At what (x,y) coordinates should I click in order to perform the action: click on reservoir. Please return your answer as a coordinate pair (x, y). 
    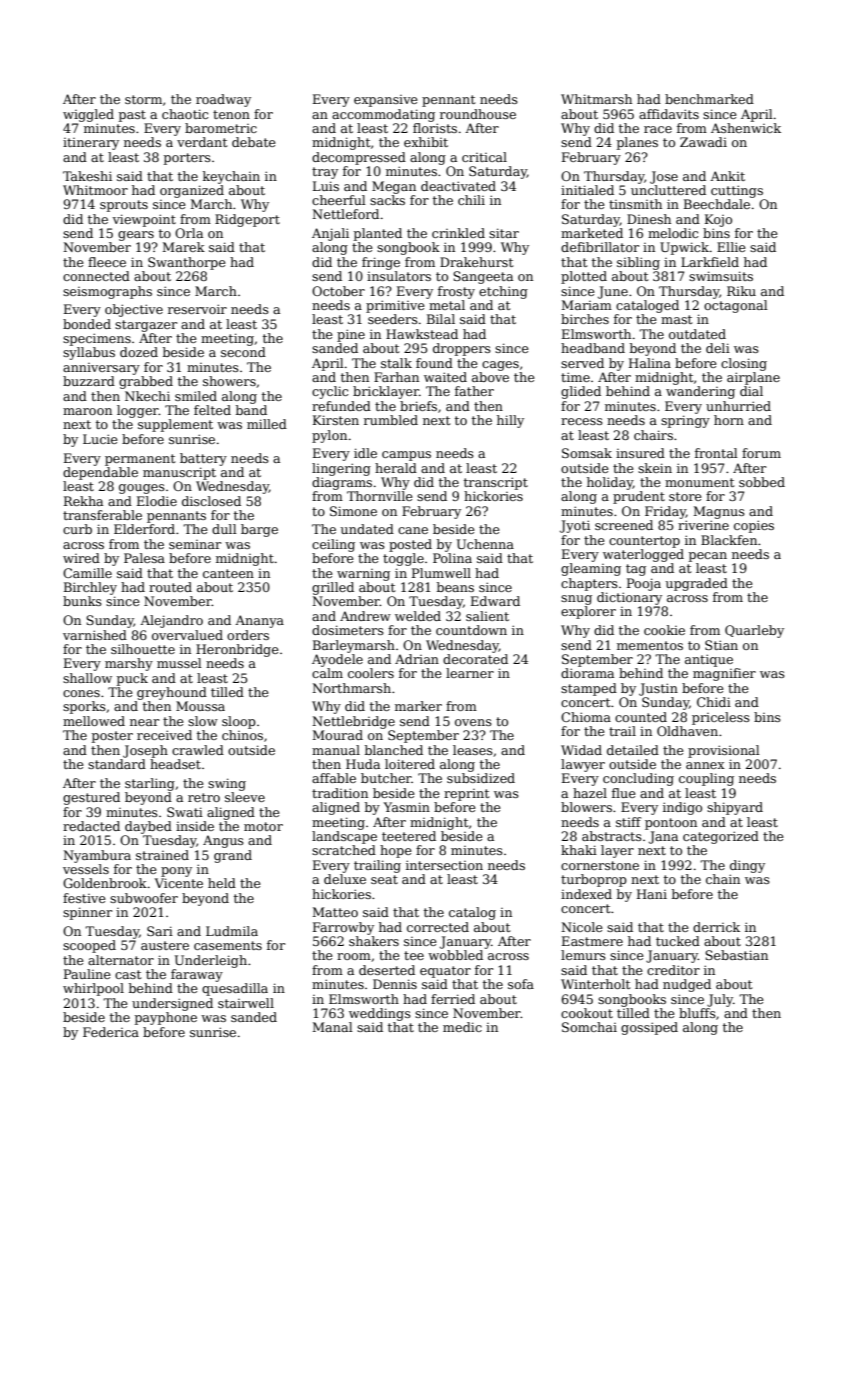
    Looking at the image, I should click on (197, 309).
